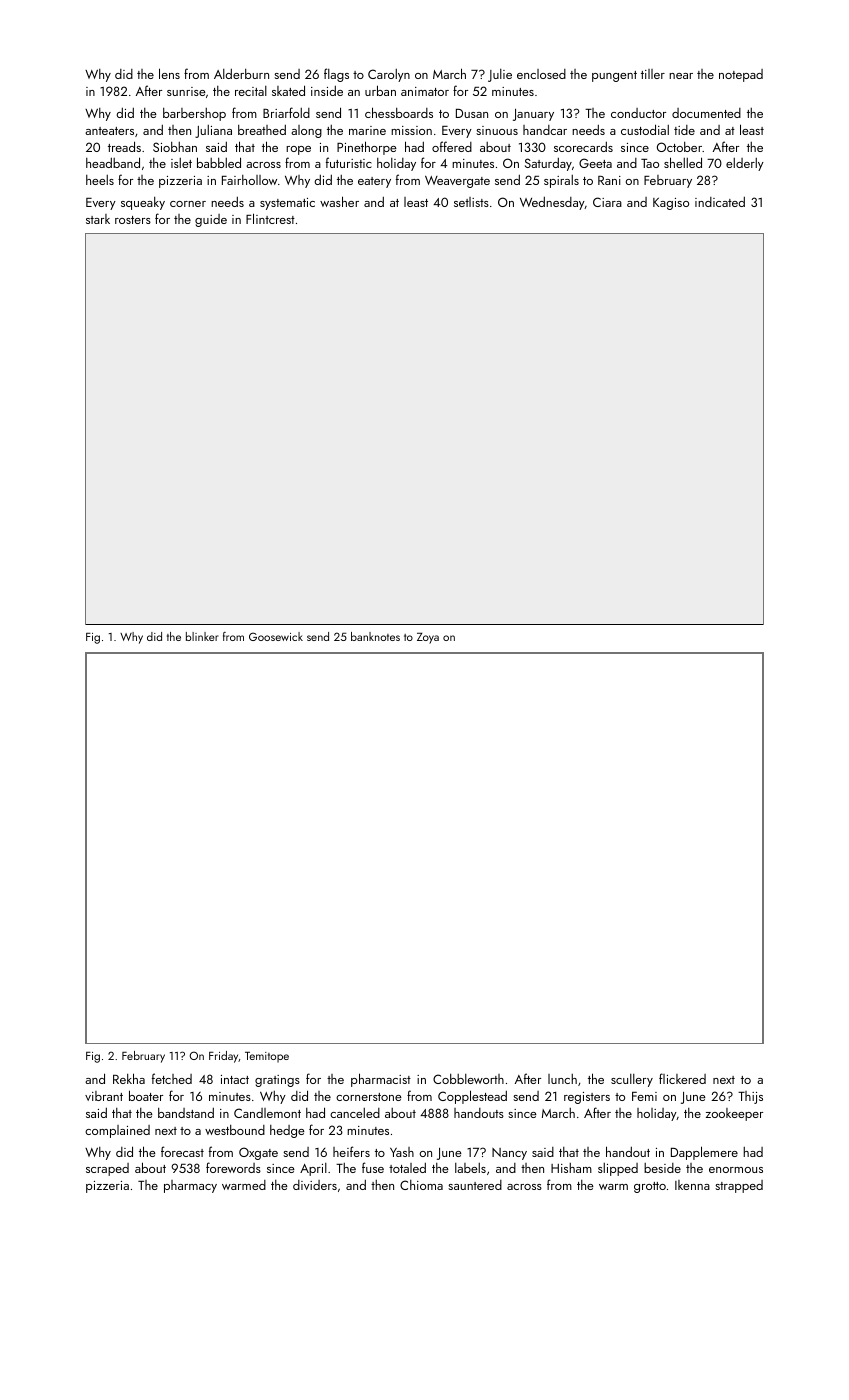 The image size is (849, 1400). Describe the element at coordinates (375, 636) in the page. I see `banknotes` at that location.
